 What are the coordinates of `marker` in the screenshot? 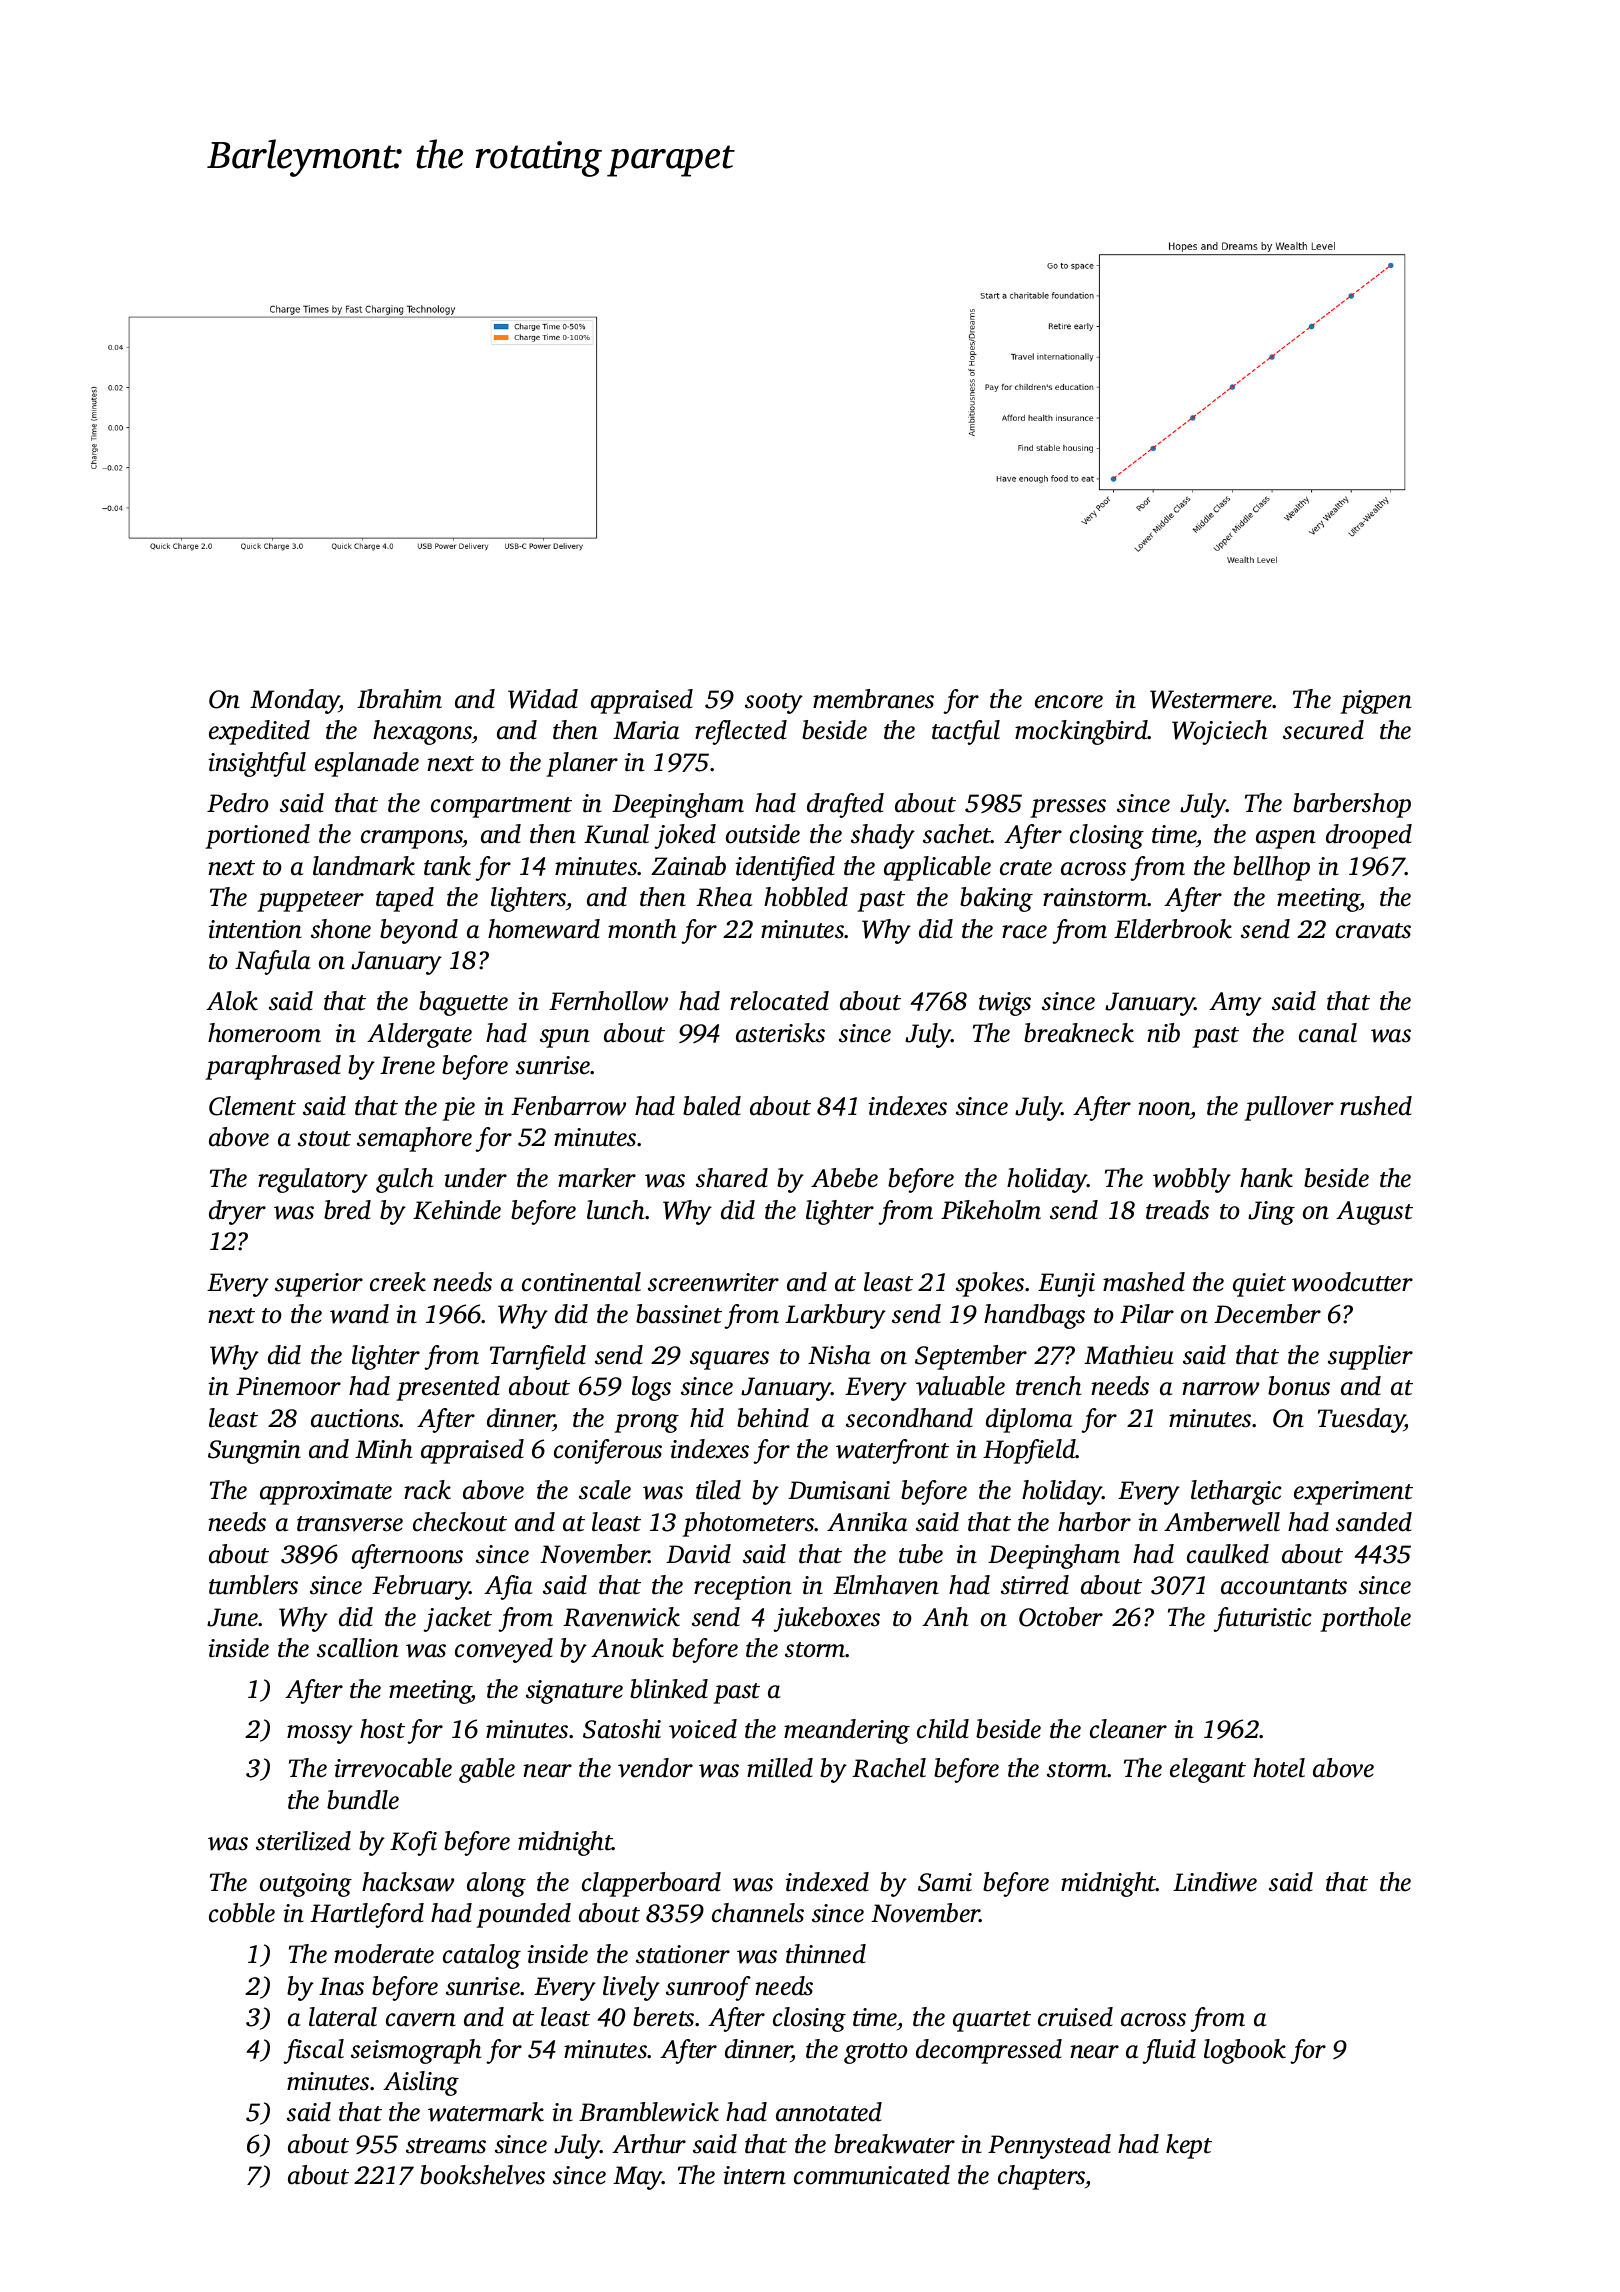 It's located at (597, 1178).
